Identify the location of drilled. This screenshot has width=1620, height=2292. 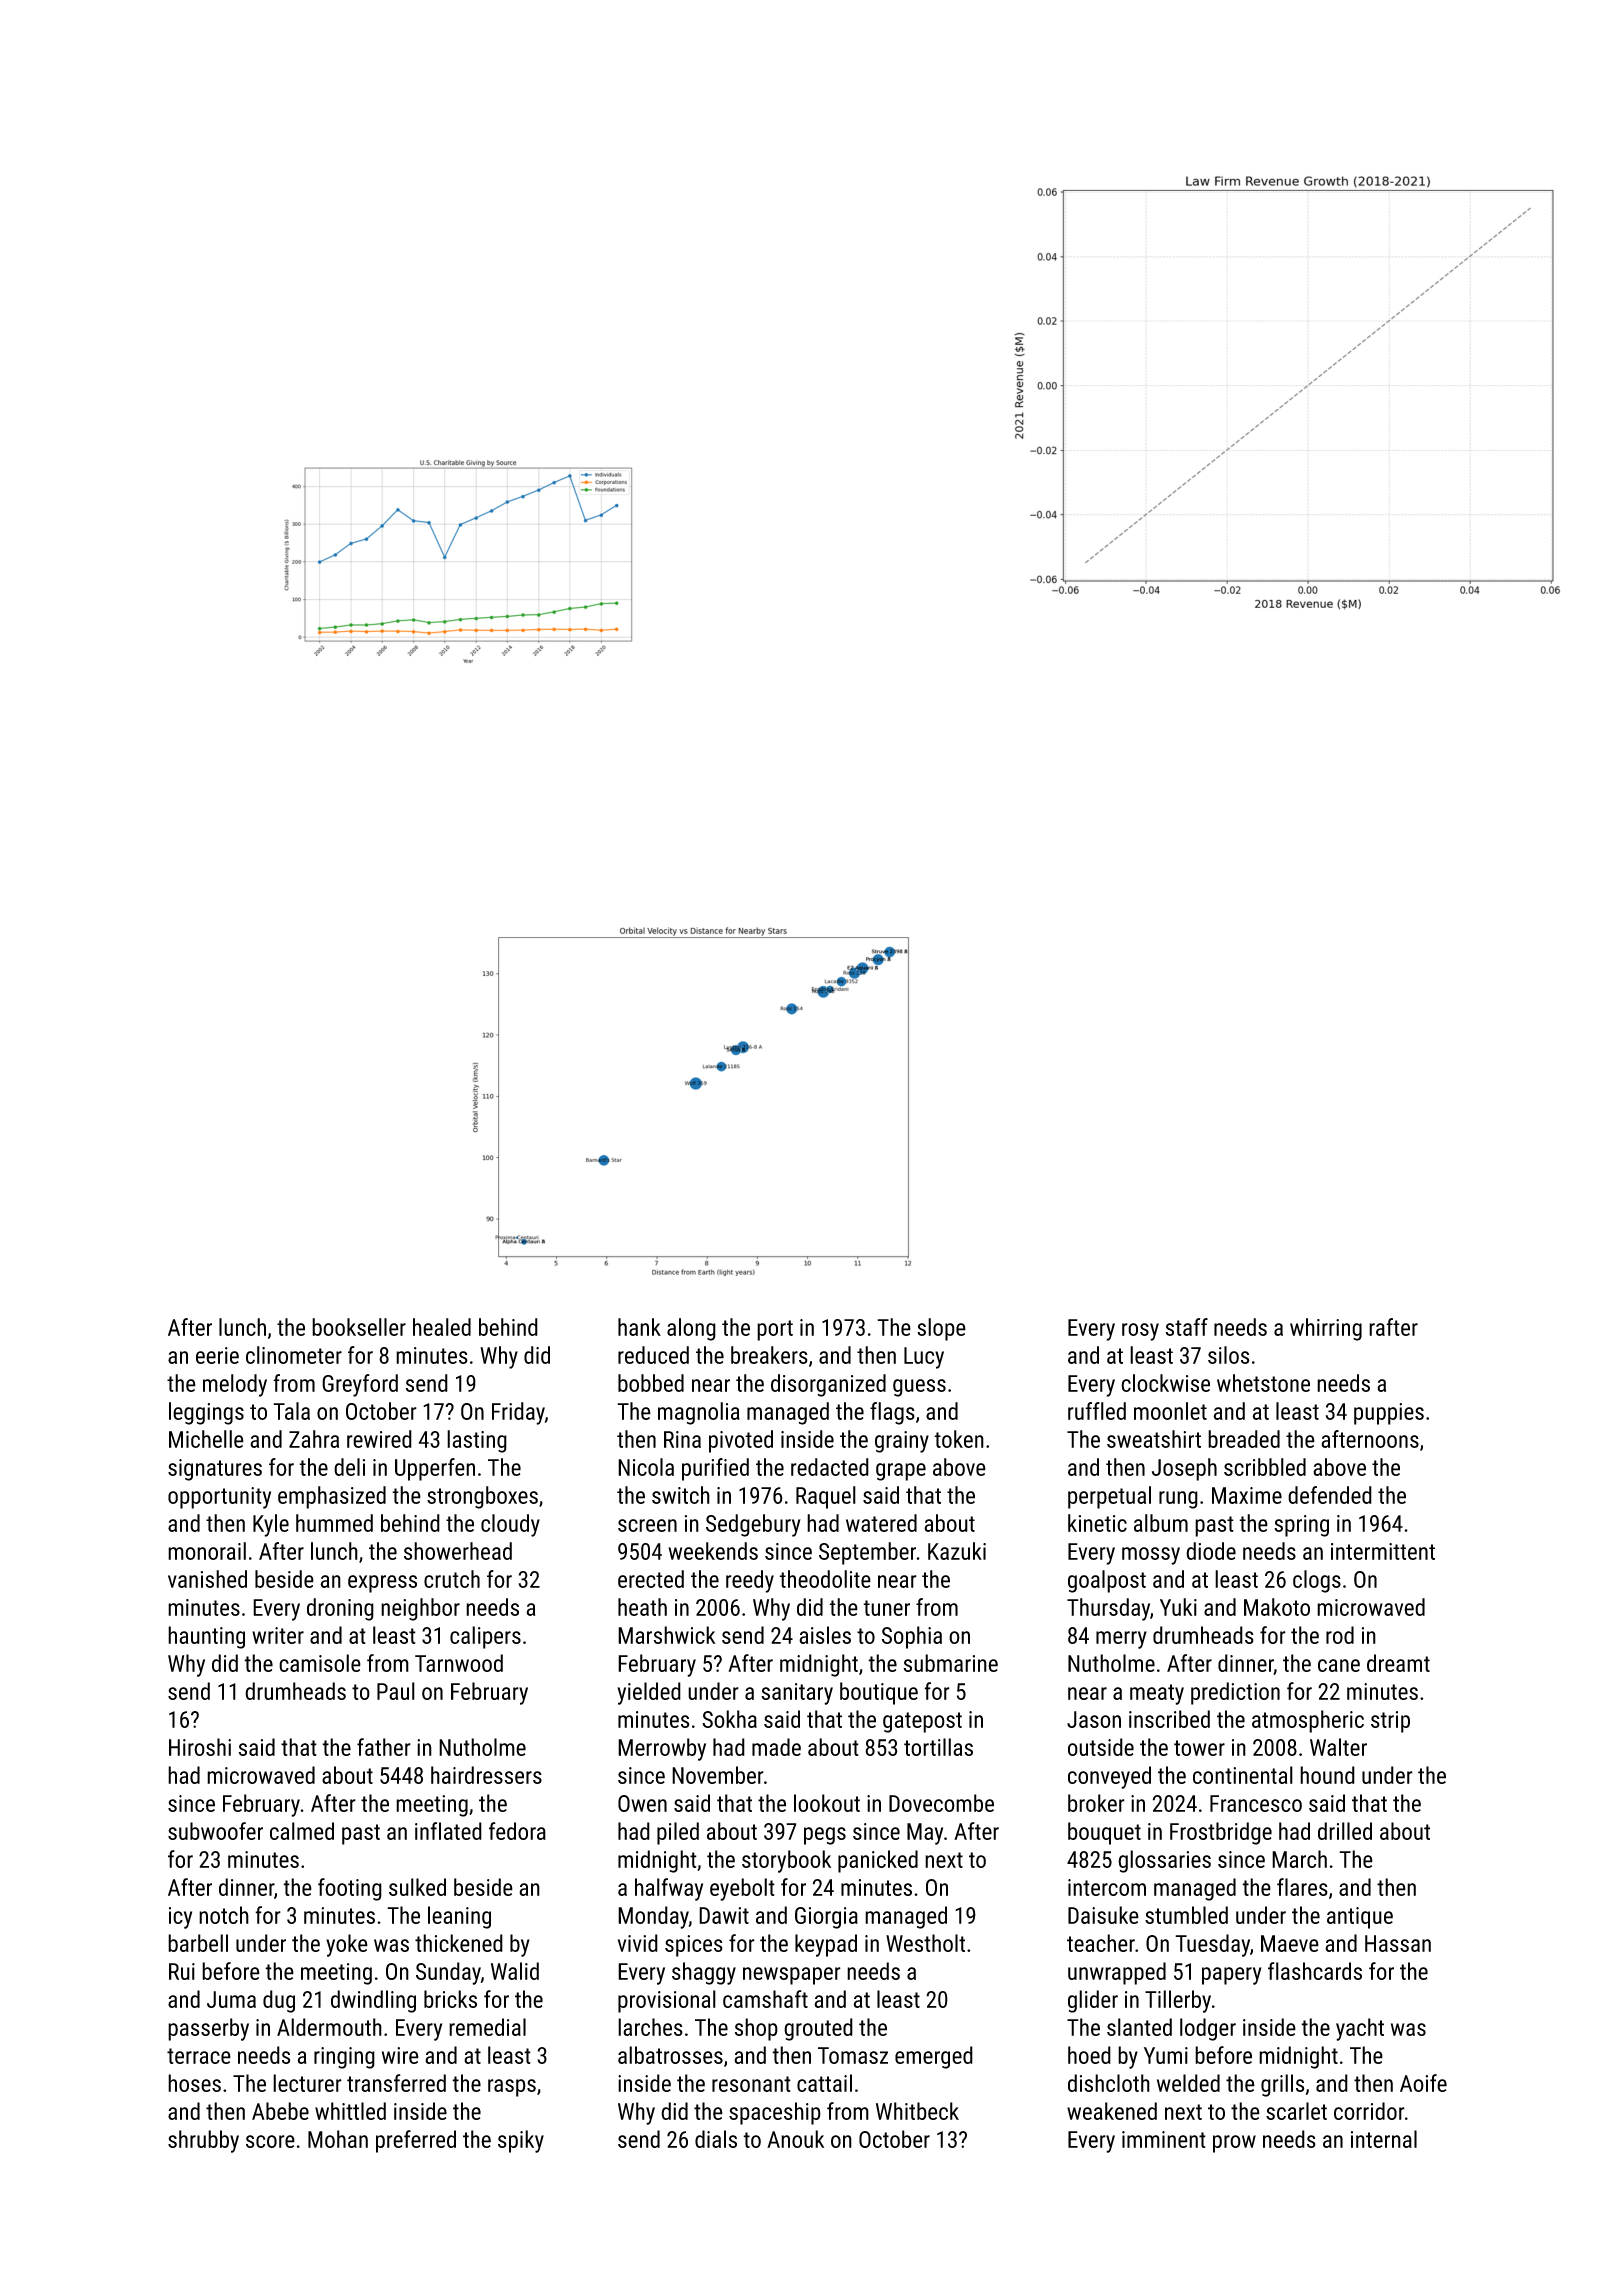
(1345, 1831).
